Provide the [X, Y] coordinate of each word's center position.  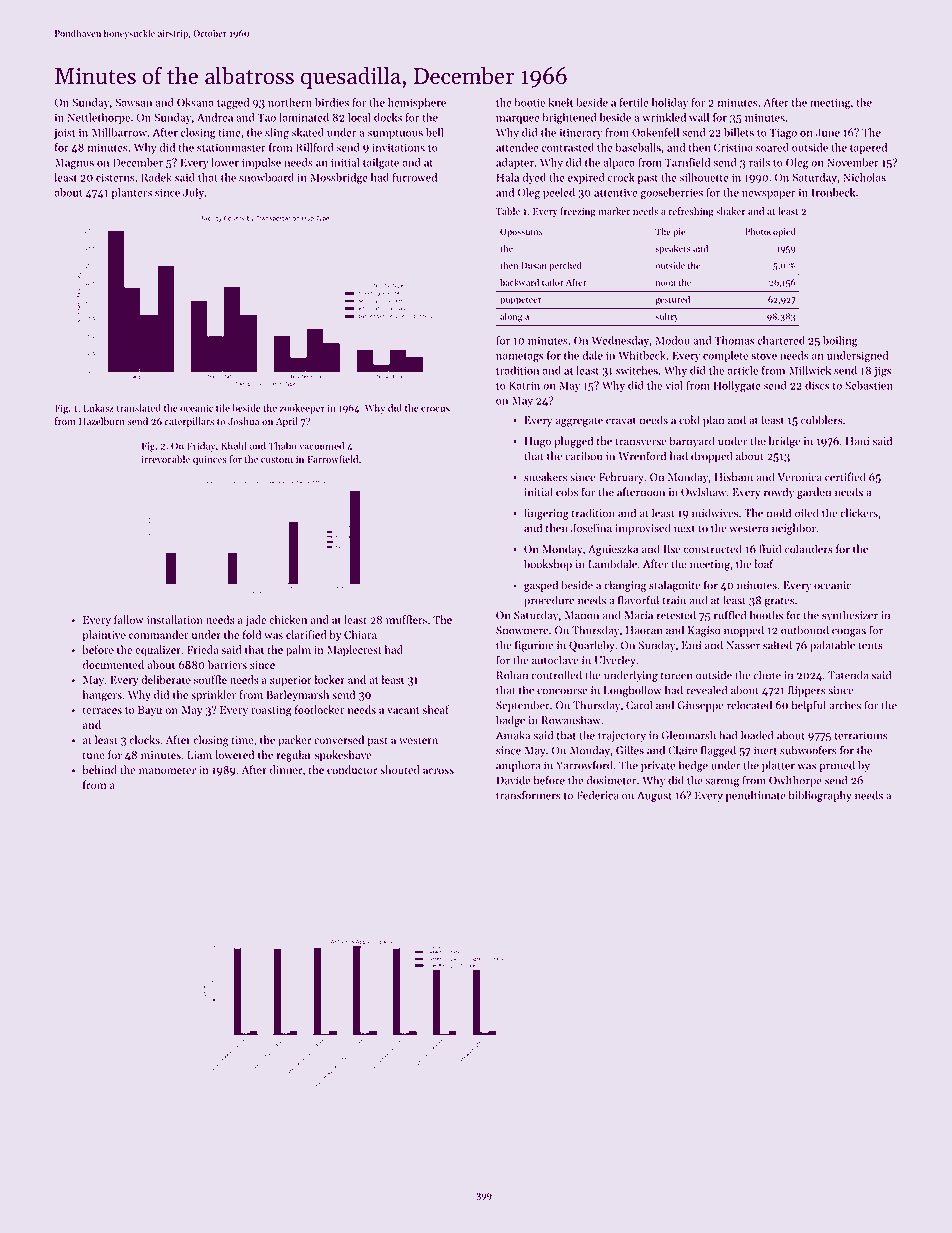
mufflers [406, 619]
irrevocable [165, 459]
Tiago [783, 133]
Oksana [195, 102]
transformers [528, 795]
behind [99, 770]
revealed [706, 690]
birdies [332, 102]
